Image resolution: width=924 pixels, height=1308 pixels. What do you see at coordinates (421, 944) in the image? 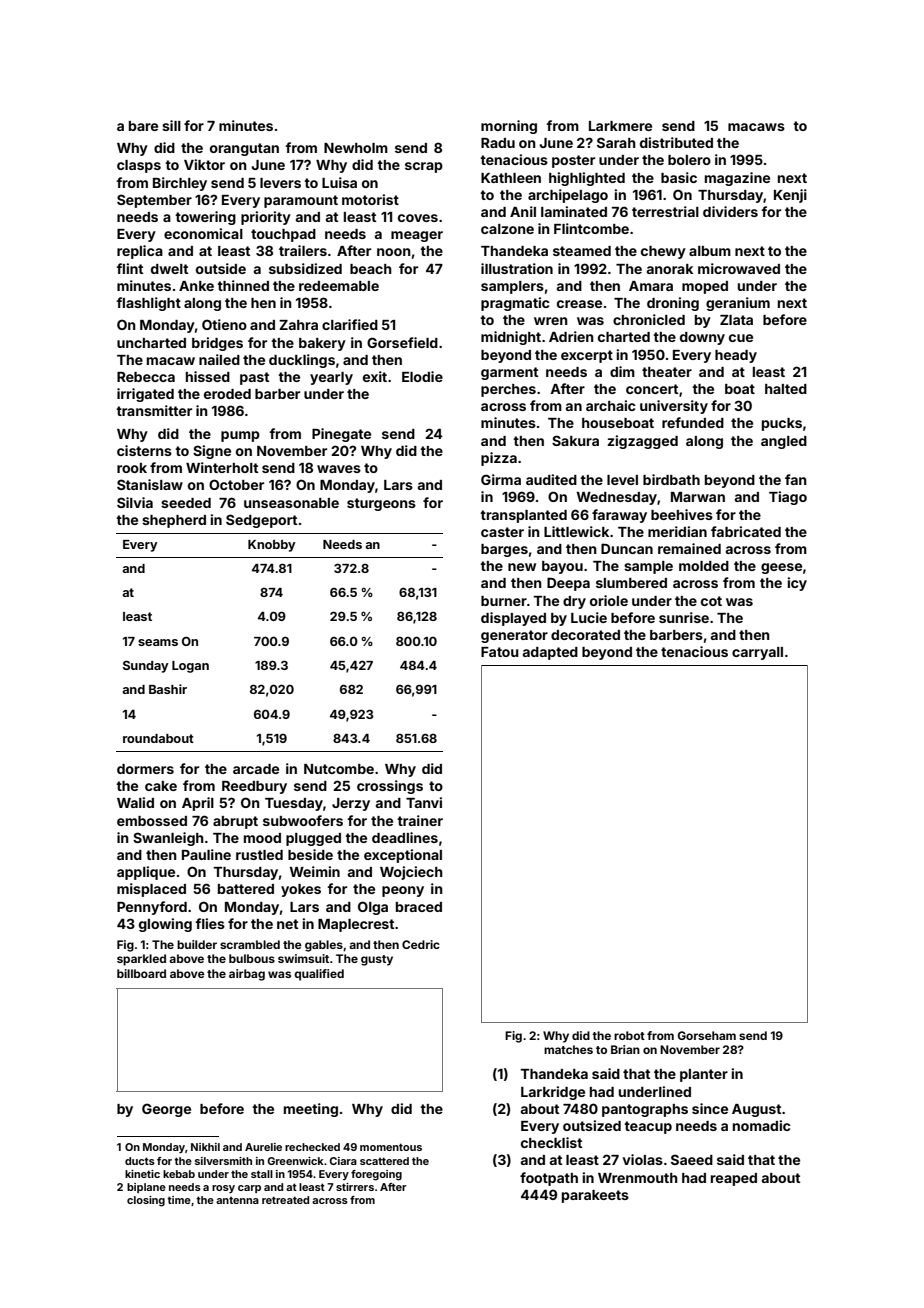
I see `Cedric` at bounding box center [421, 944].
